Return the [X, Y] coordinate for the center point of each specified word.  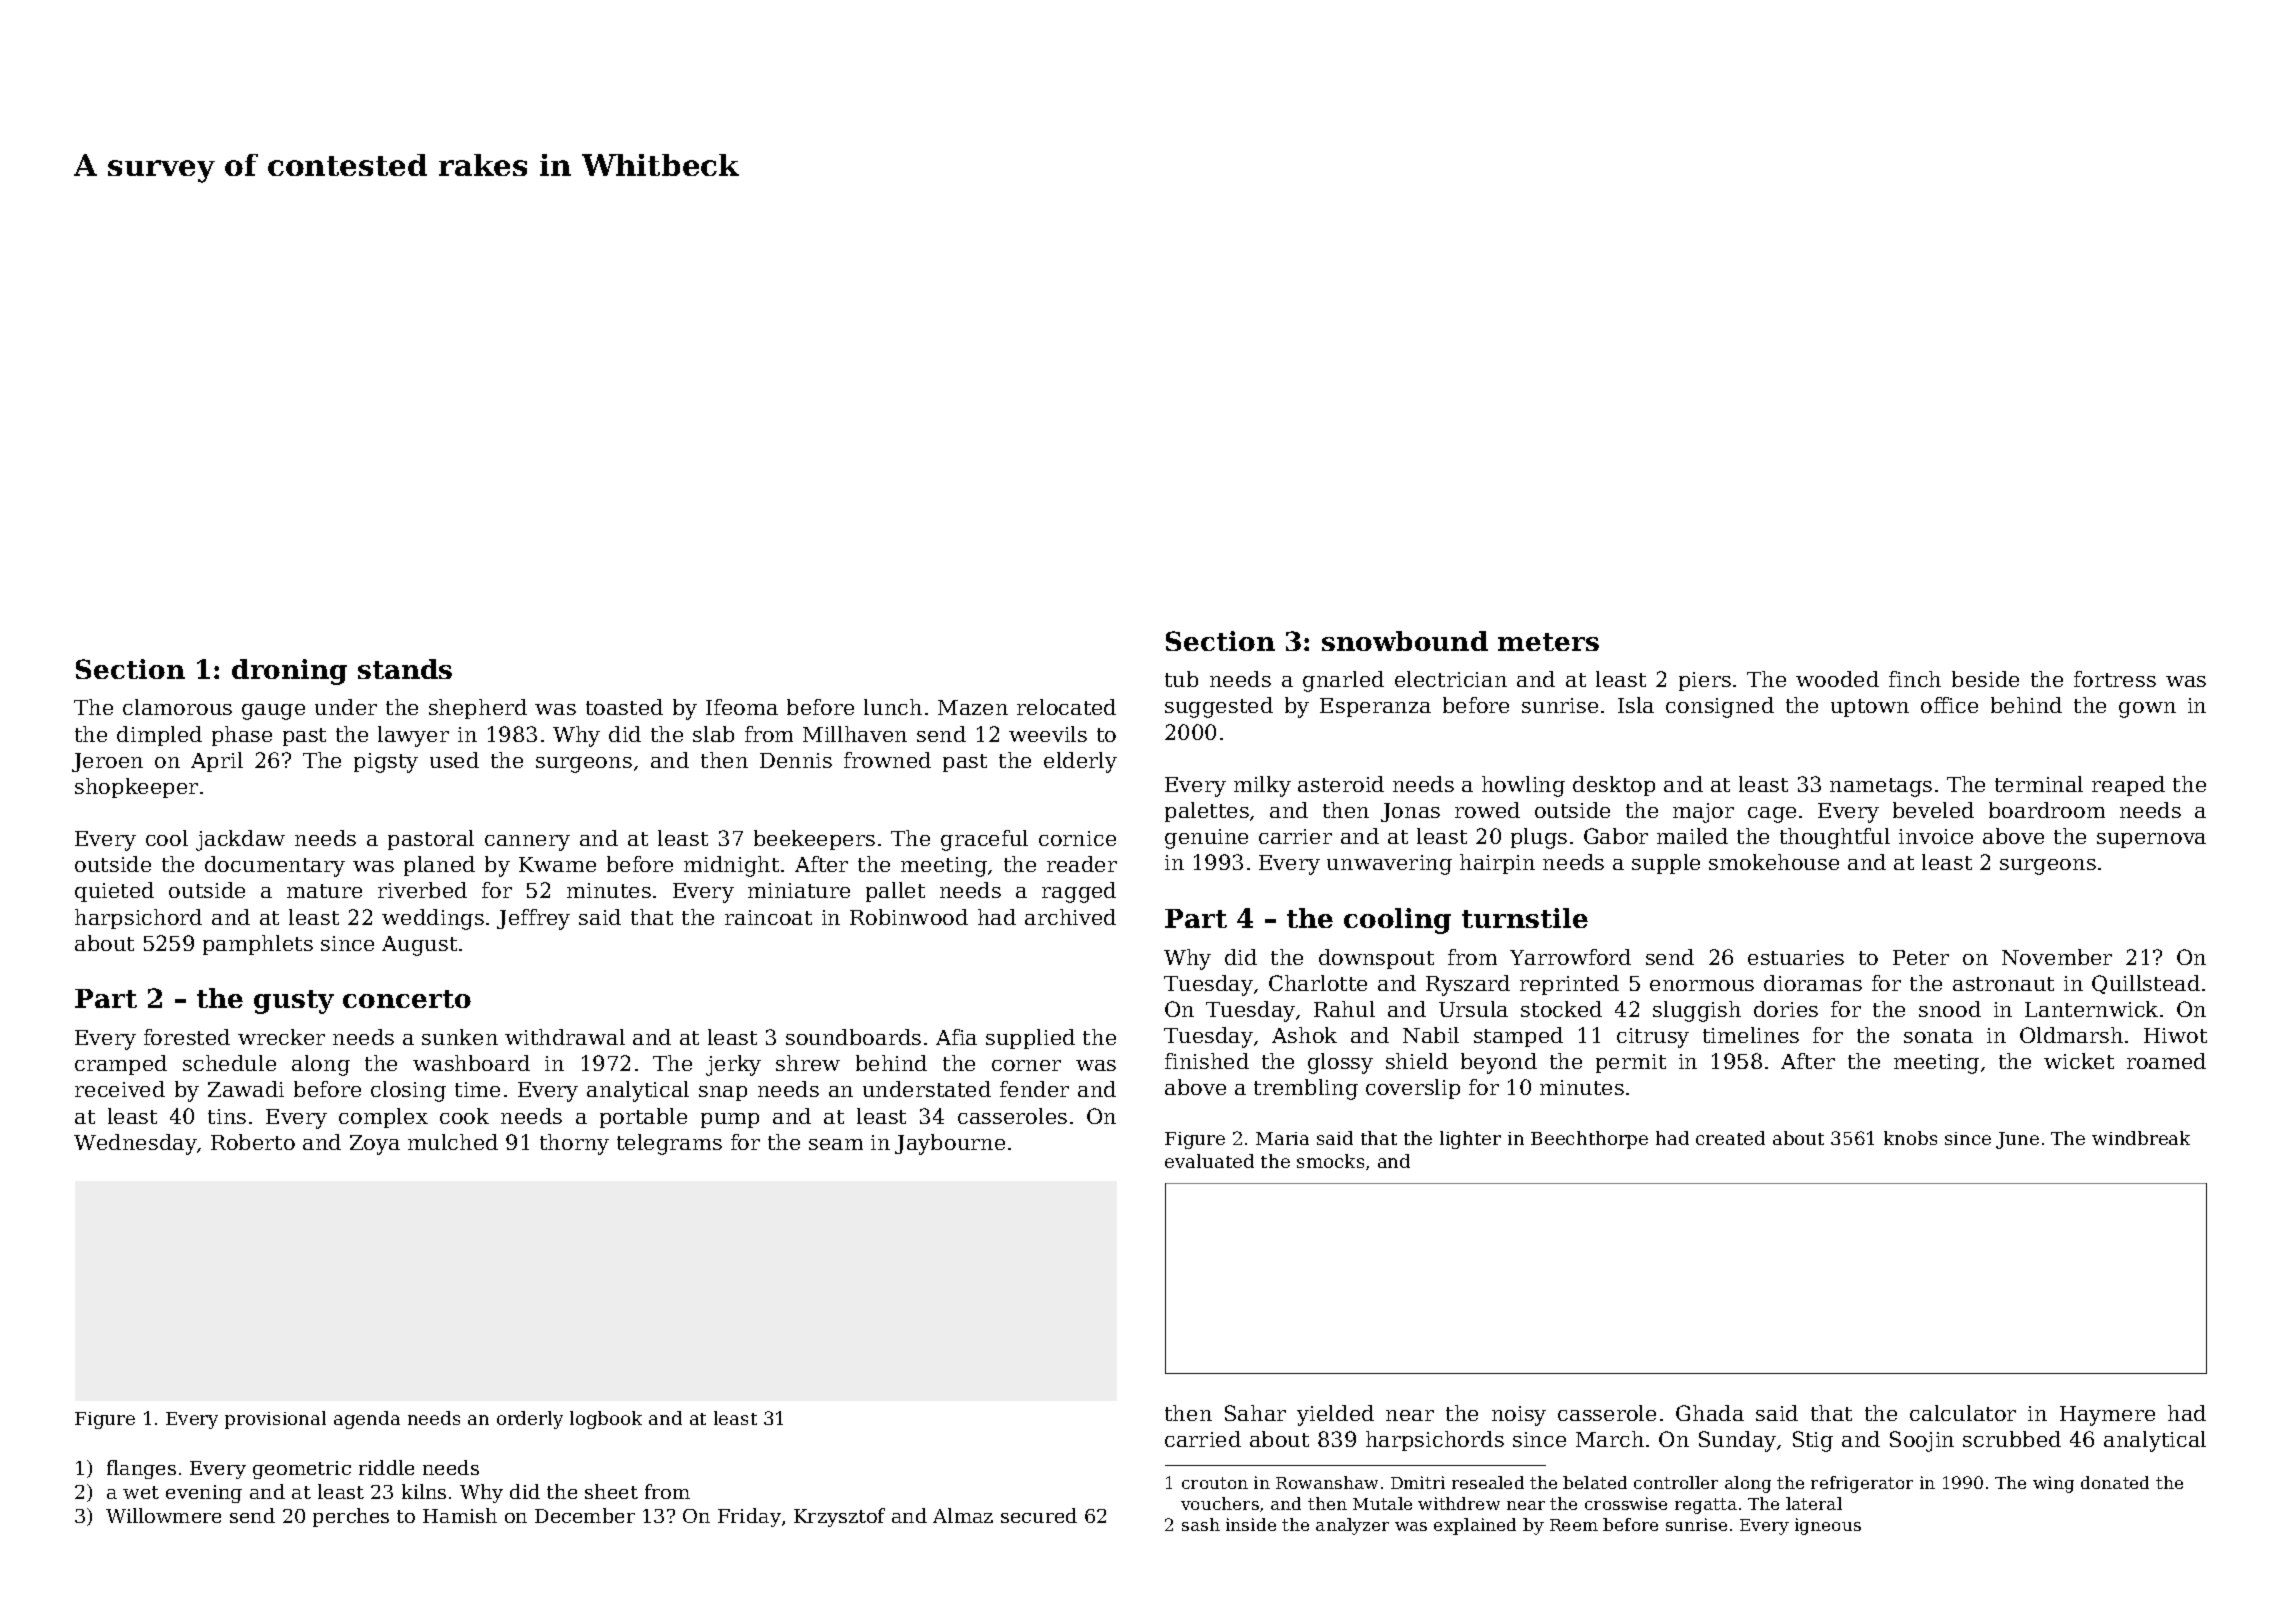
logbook [606, 1420]
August [419, 946]
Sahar [1255, 1413]
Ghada [1710, 1413]
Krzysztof [839, 1517]
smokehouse [1774, 862]
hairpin [1497, 864]
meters [1548, 642]
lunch [893, 707]
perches [351, 1517]
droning [289, 672]
